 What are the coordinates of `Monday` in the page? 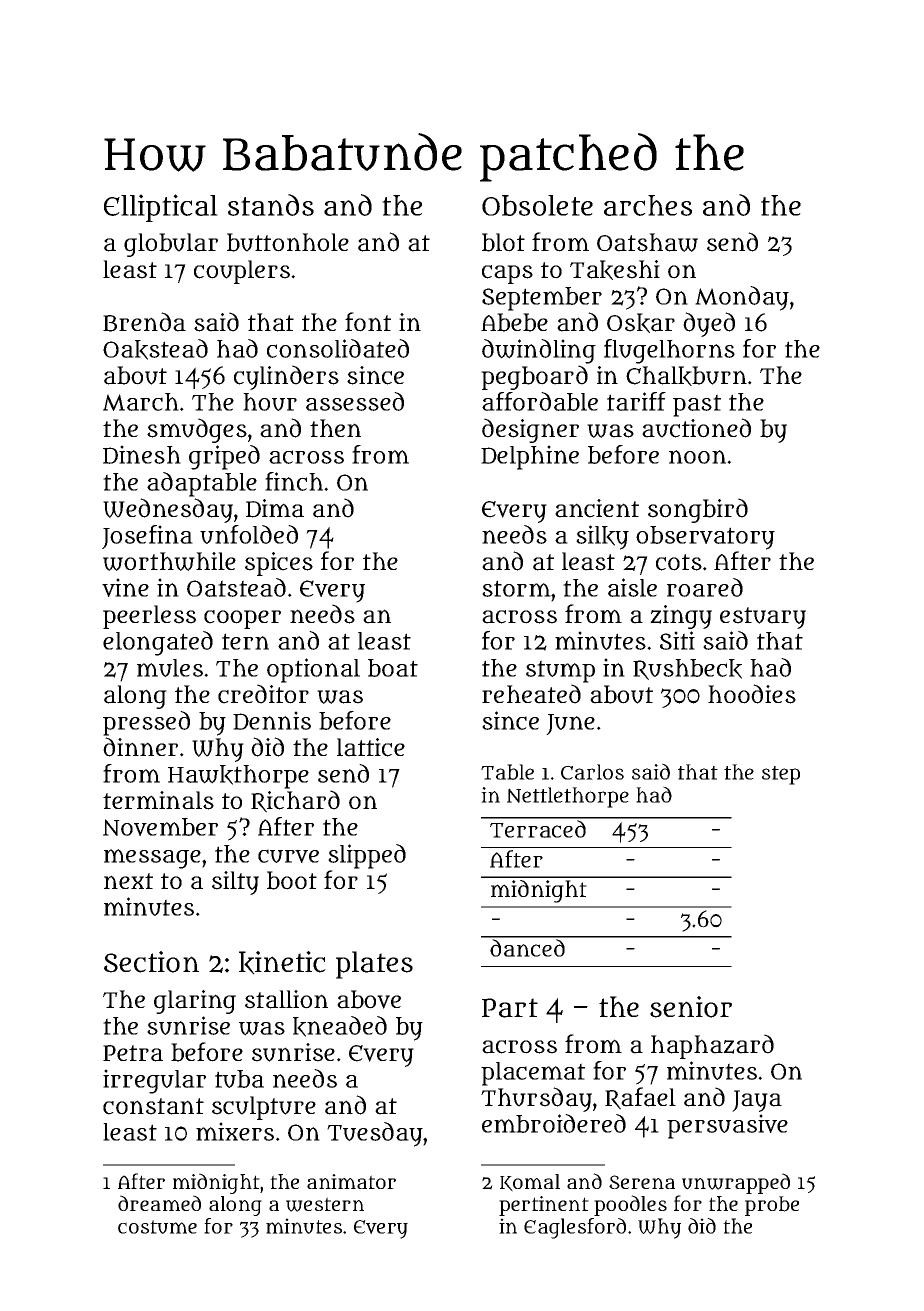 It's located at (742, 298).
